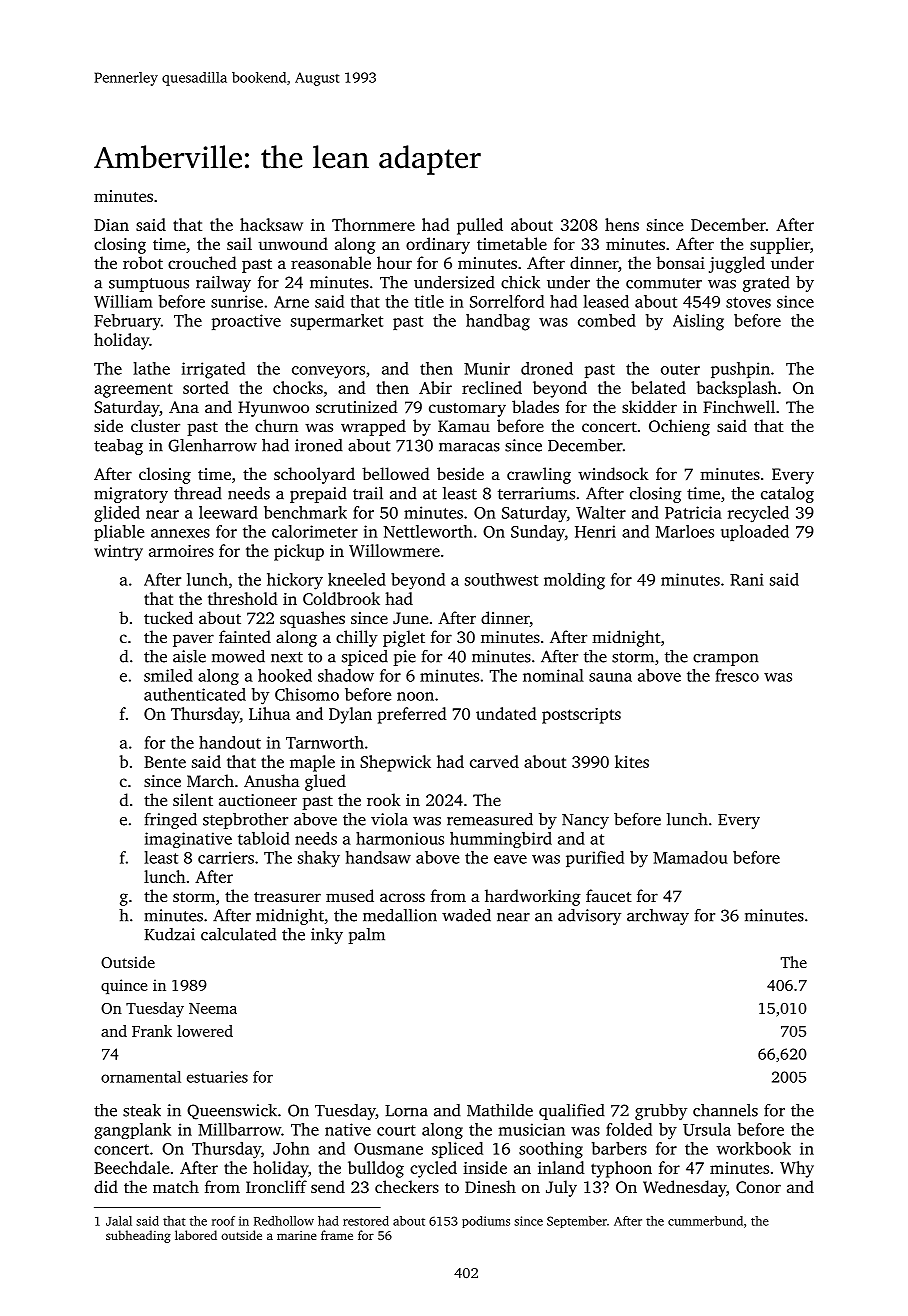 The height and width of the image is (1316, 908). What do you see at coordinates (111, 225) in the image?
I see `Dian` at bounding box center [111, 225].
